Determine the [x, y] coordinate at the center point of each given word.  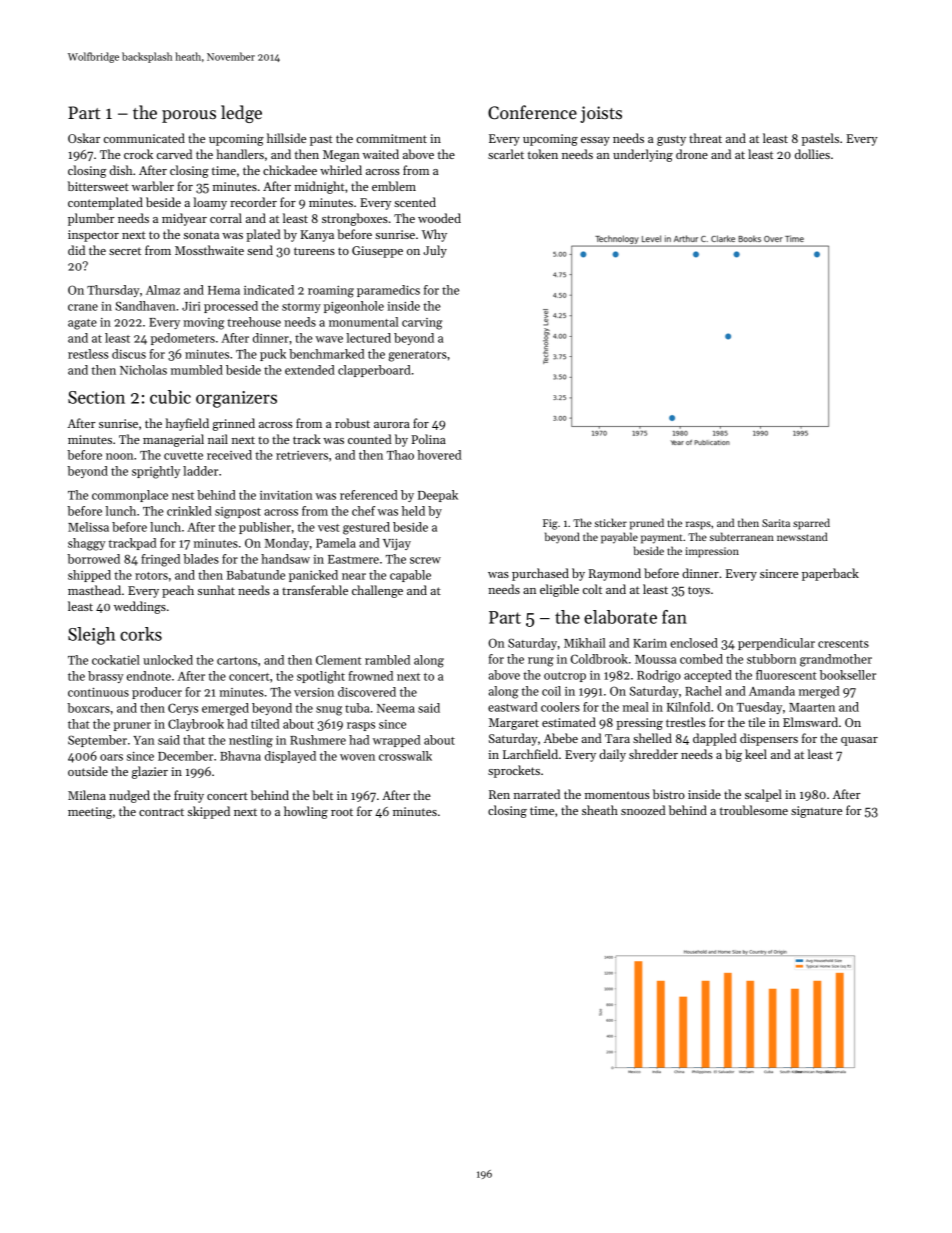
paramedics [388, 291]
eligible [559, 590]
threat [705, 138]
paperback [830, 574]
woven [357, 757]
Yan [144, 740]
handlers [240, 154]
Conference [532, 112]
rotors [151, 576]
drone [692, 154]
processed [231, 307]
